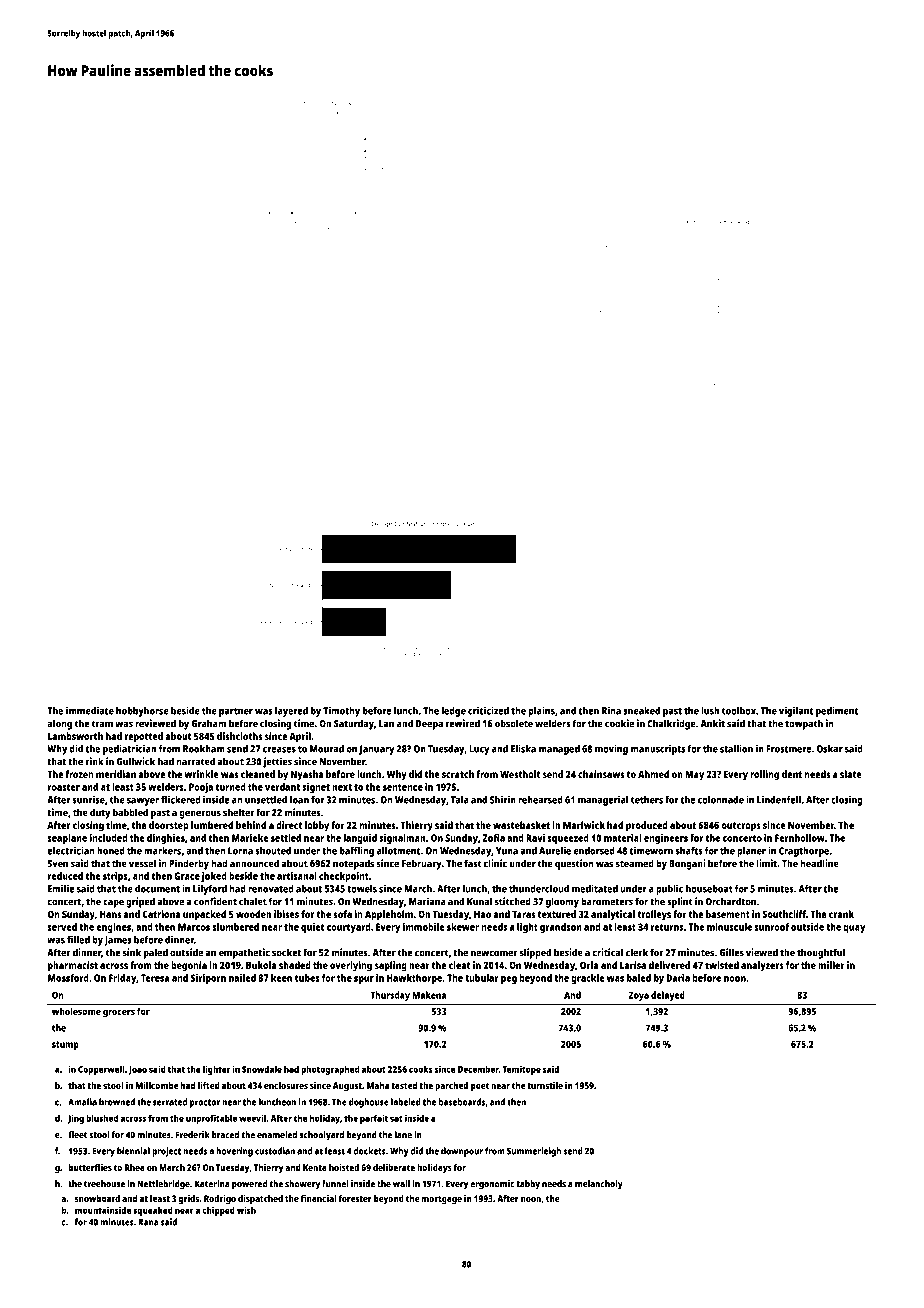  Describe the element at coordinates (208, 723) in the screenshot. I see `Graham` at that location.
